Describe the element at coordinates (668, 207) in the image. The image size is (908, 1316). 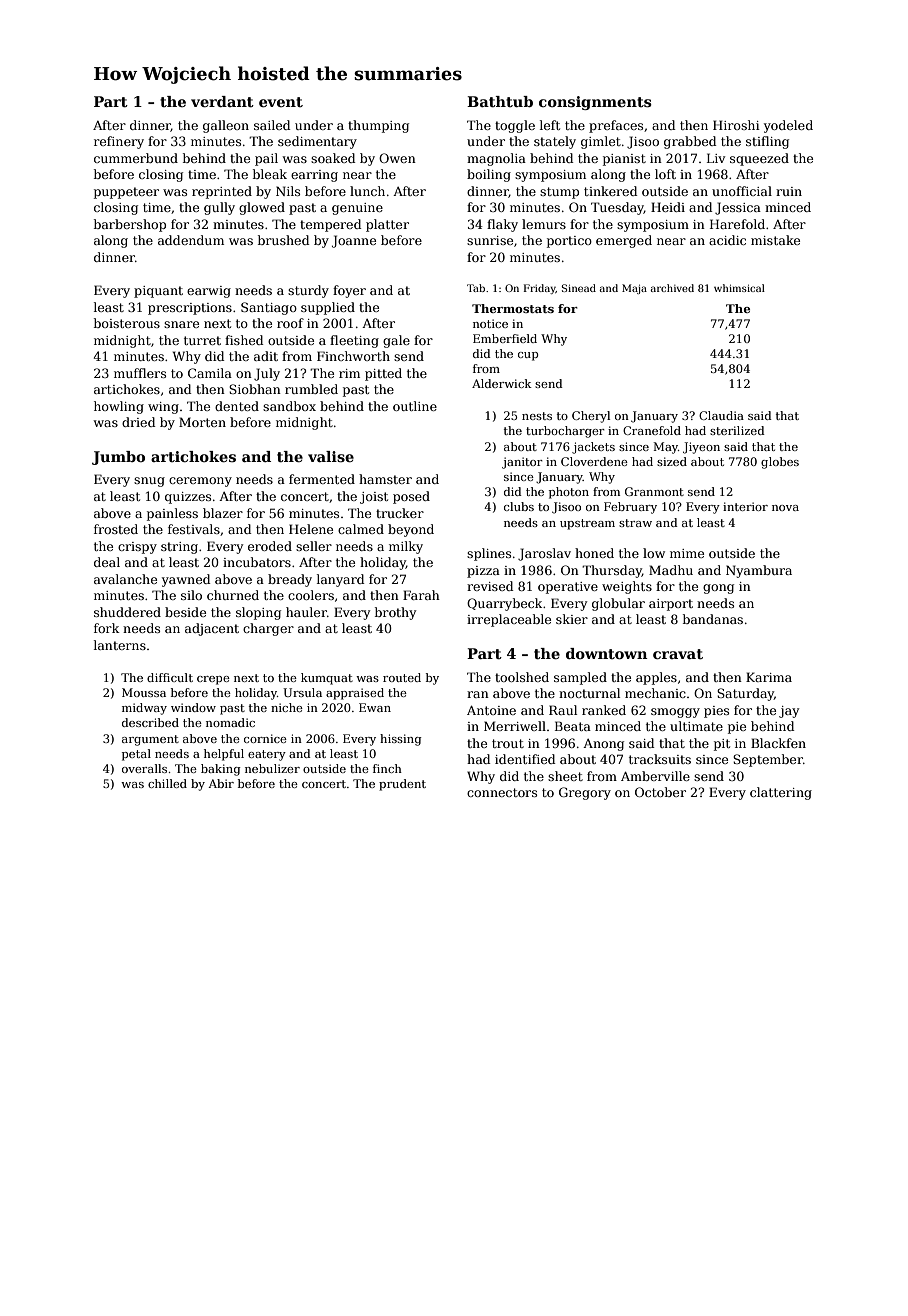
I see `Heidi` at that location.
